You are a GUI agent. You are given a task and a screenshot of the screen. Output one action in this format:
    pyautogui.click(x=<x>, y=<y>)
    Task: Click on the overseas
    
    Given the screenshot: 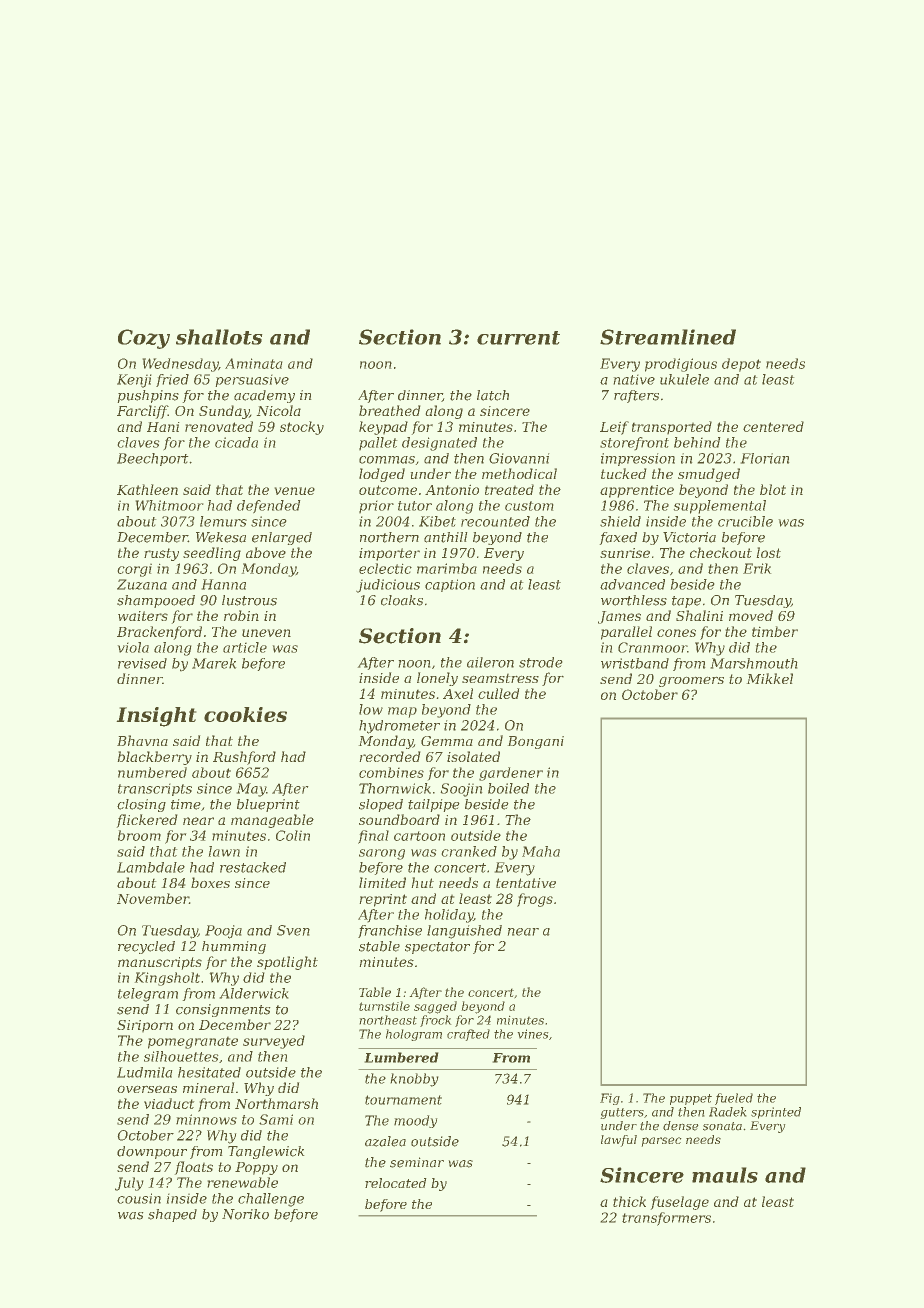 What is the action you would take?
    pyautogui.click(x=147, y=1089)
